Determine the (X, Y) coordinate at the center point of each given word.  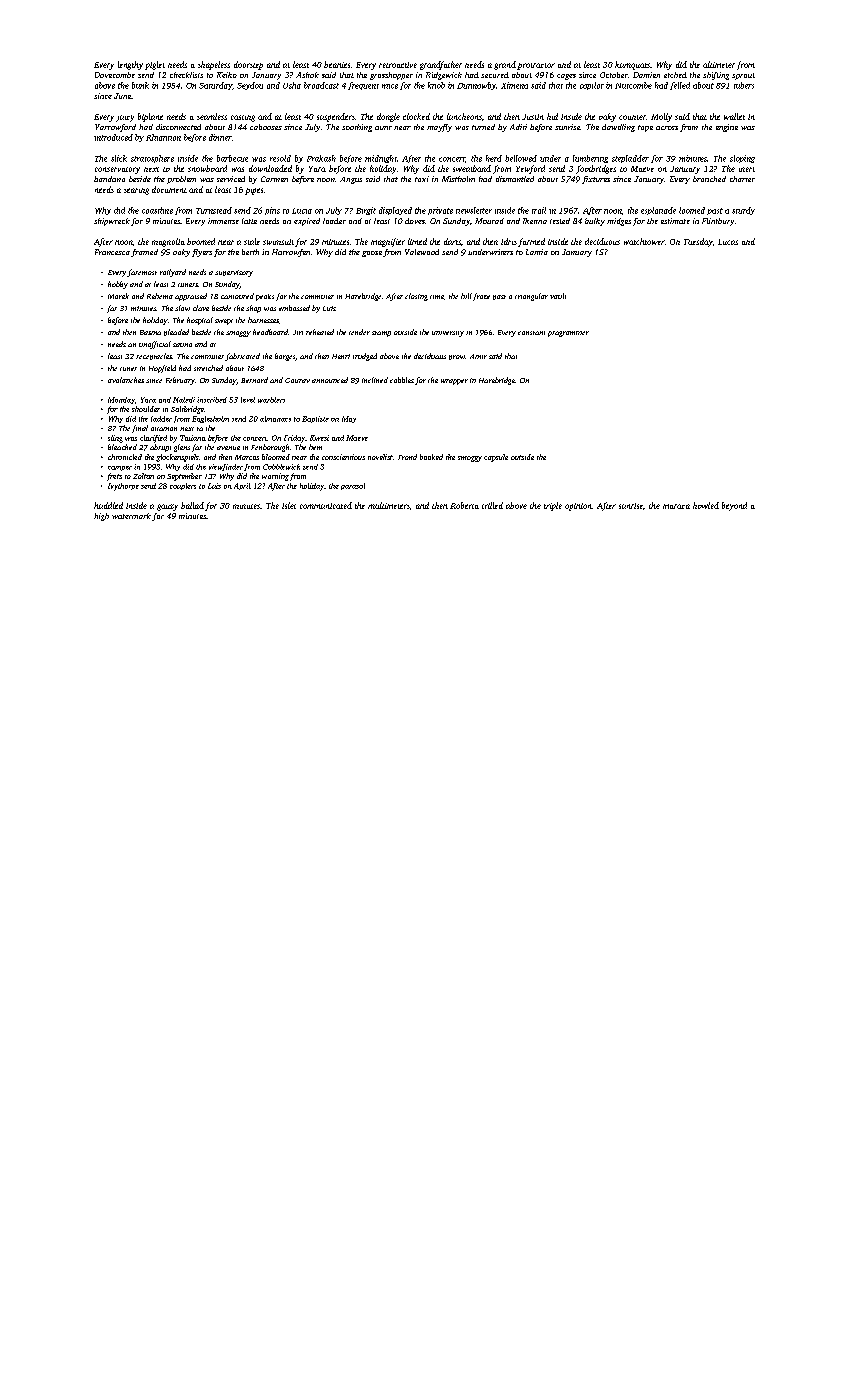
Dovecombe (115, 75)
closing (416, 297)
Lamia (537, 252)
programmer (568, 334)
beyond (734, 506)
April (242, 486)
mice (390, 86)
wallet (734, 116)
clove (201, 308)
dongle (388, 117)
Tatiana (193, 438)
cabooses (266, 127)
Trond (407, 457)
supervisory (234, 273)
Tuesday (698, 242)
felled (680, 86)
